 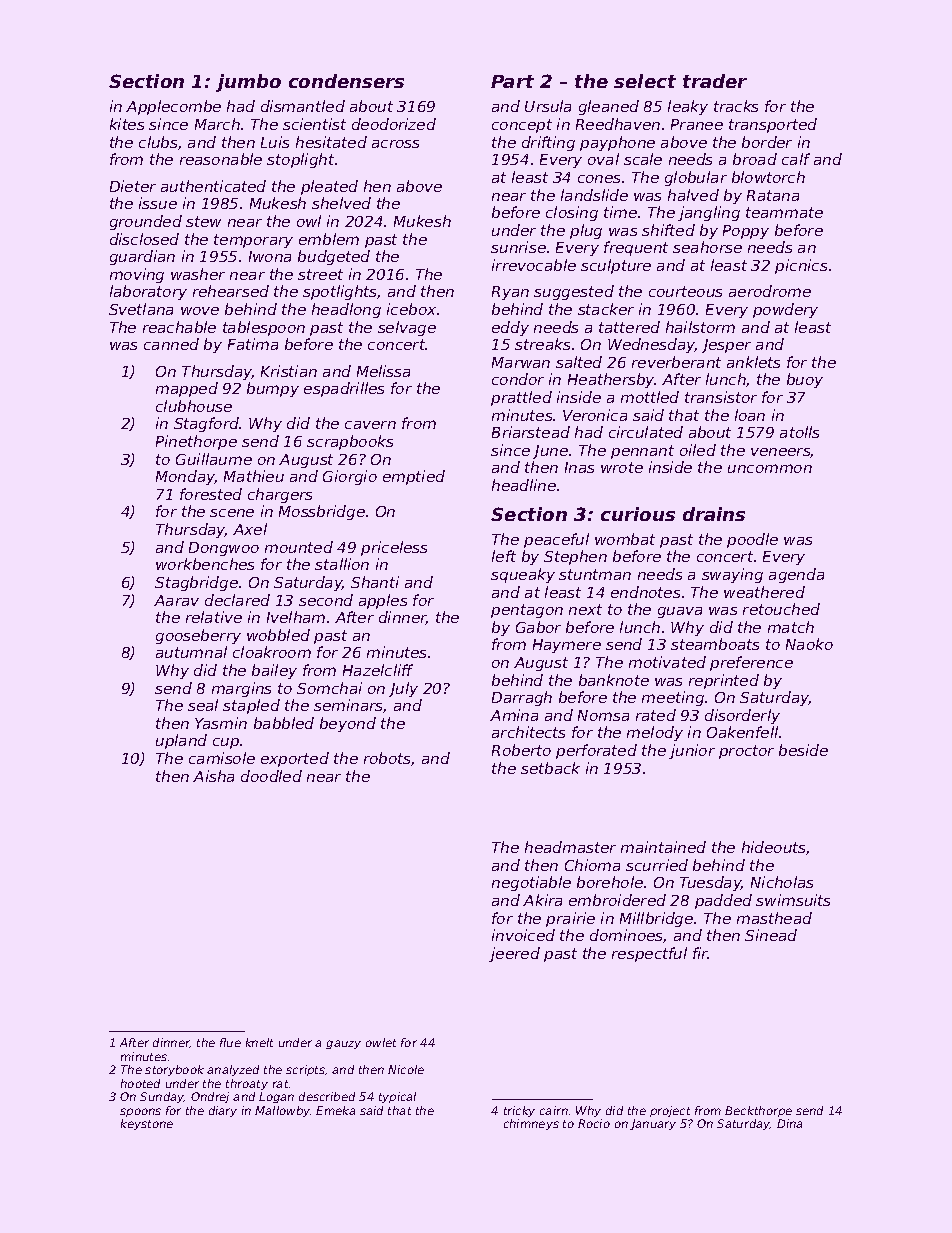 What do you see at coordinates (514, 954) in the screenshot?
I see `jeered` at bounding box center [514, 954].
